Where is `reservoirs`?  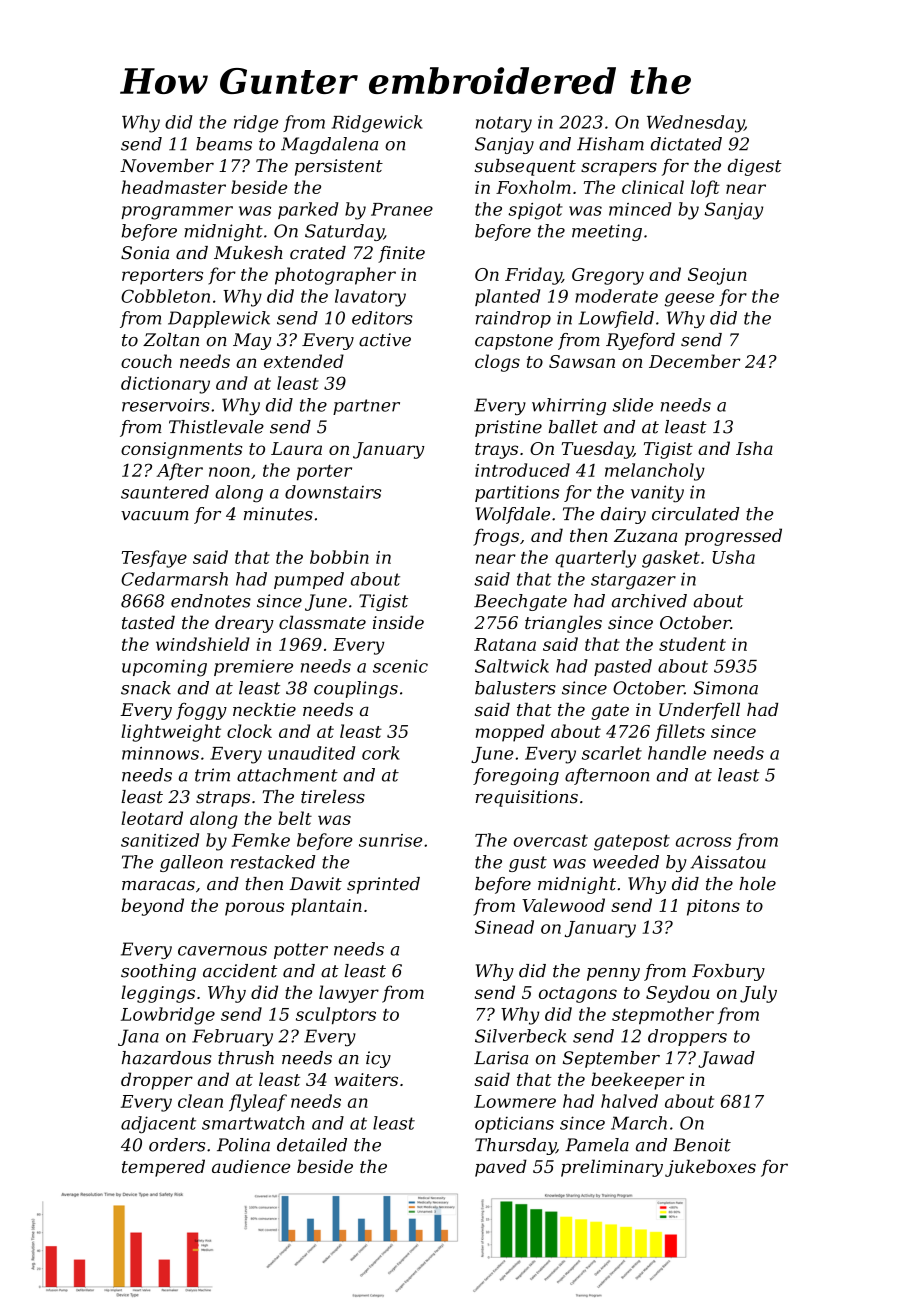 reservoirs is located at coordinates (166, 405).
